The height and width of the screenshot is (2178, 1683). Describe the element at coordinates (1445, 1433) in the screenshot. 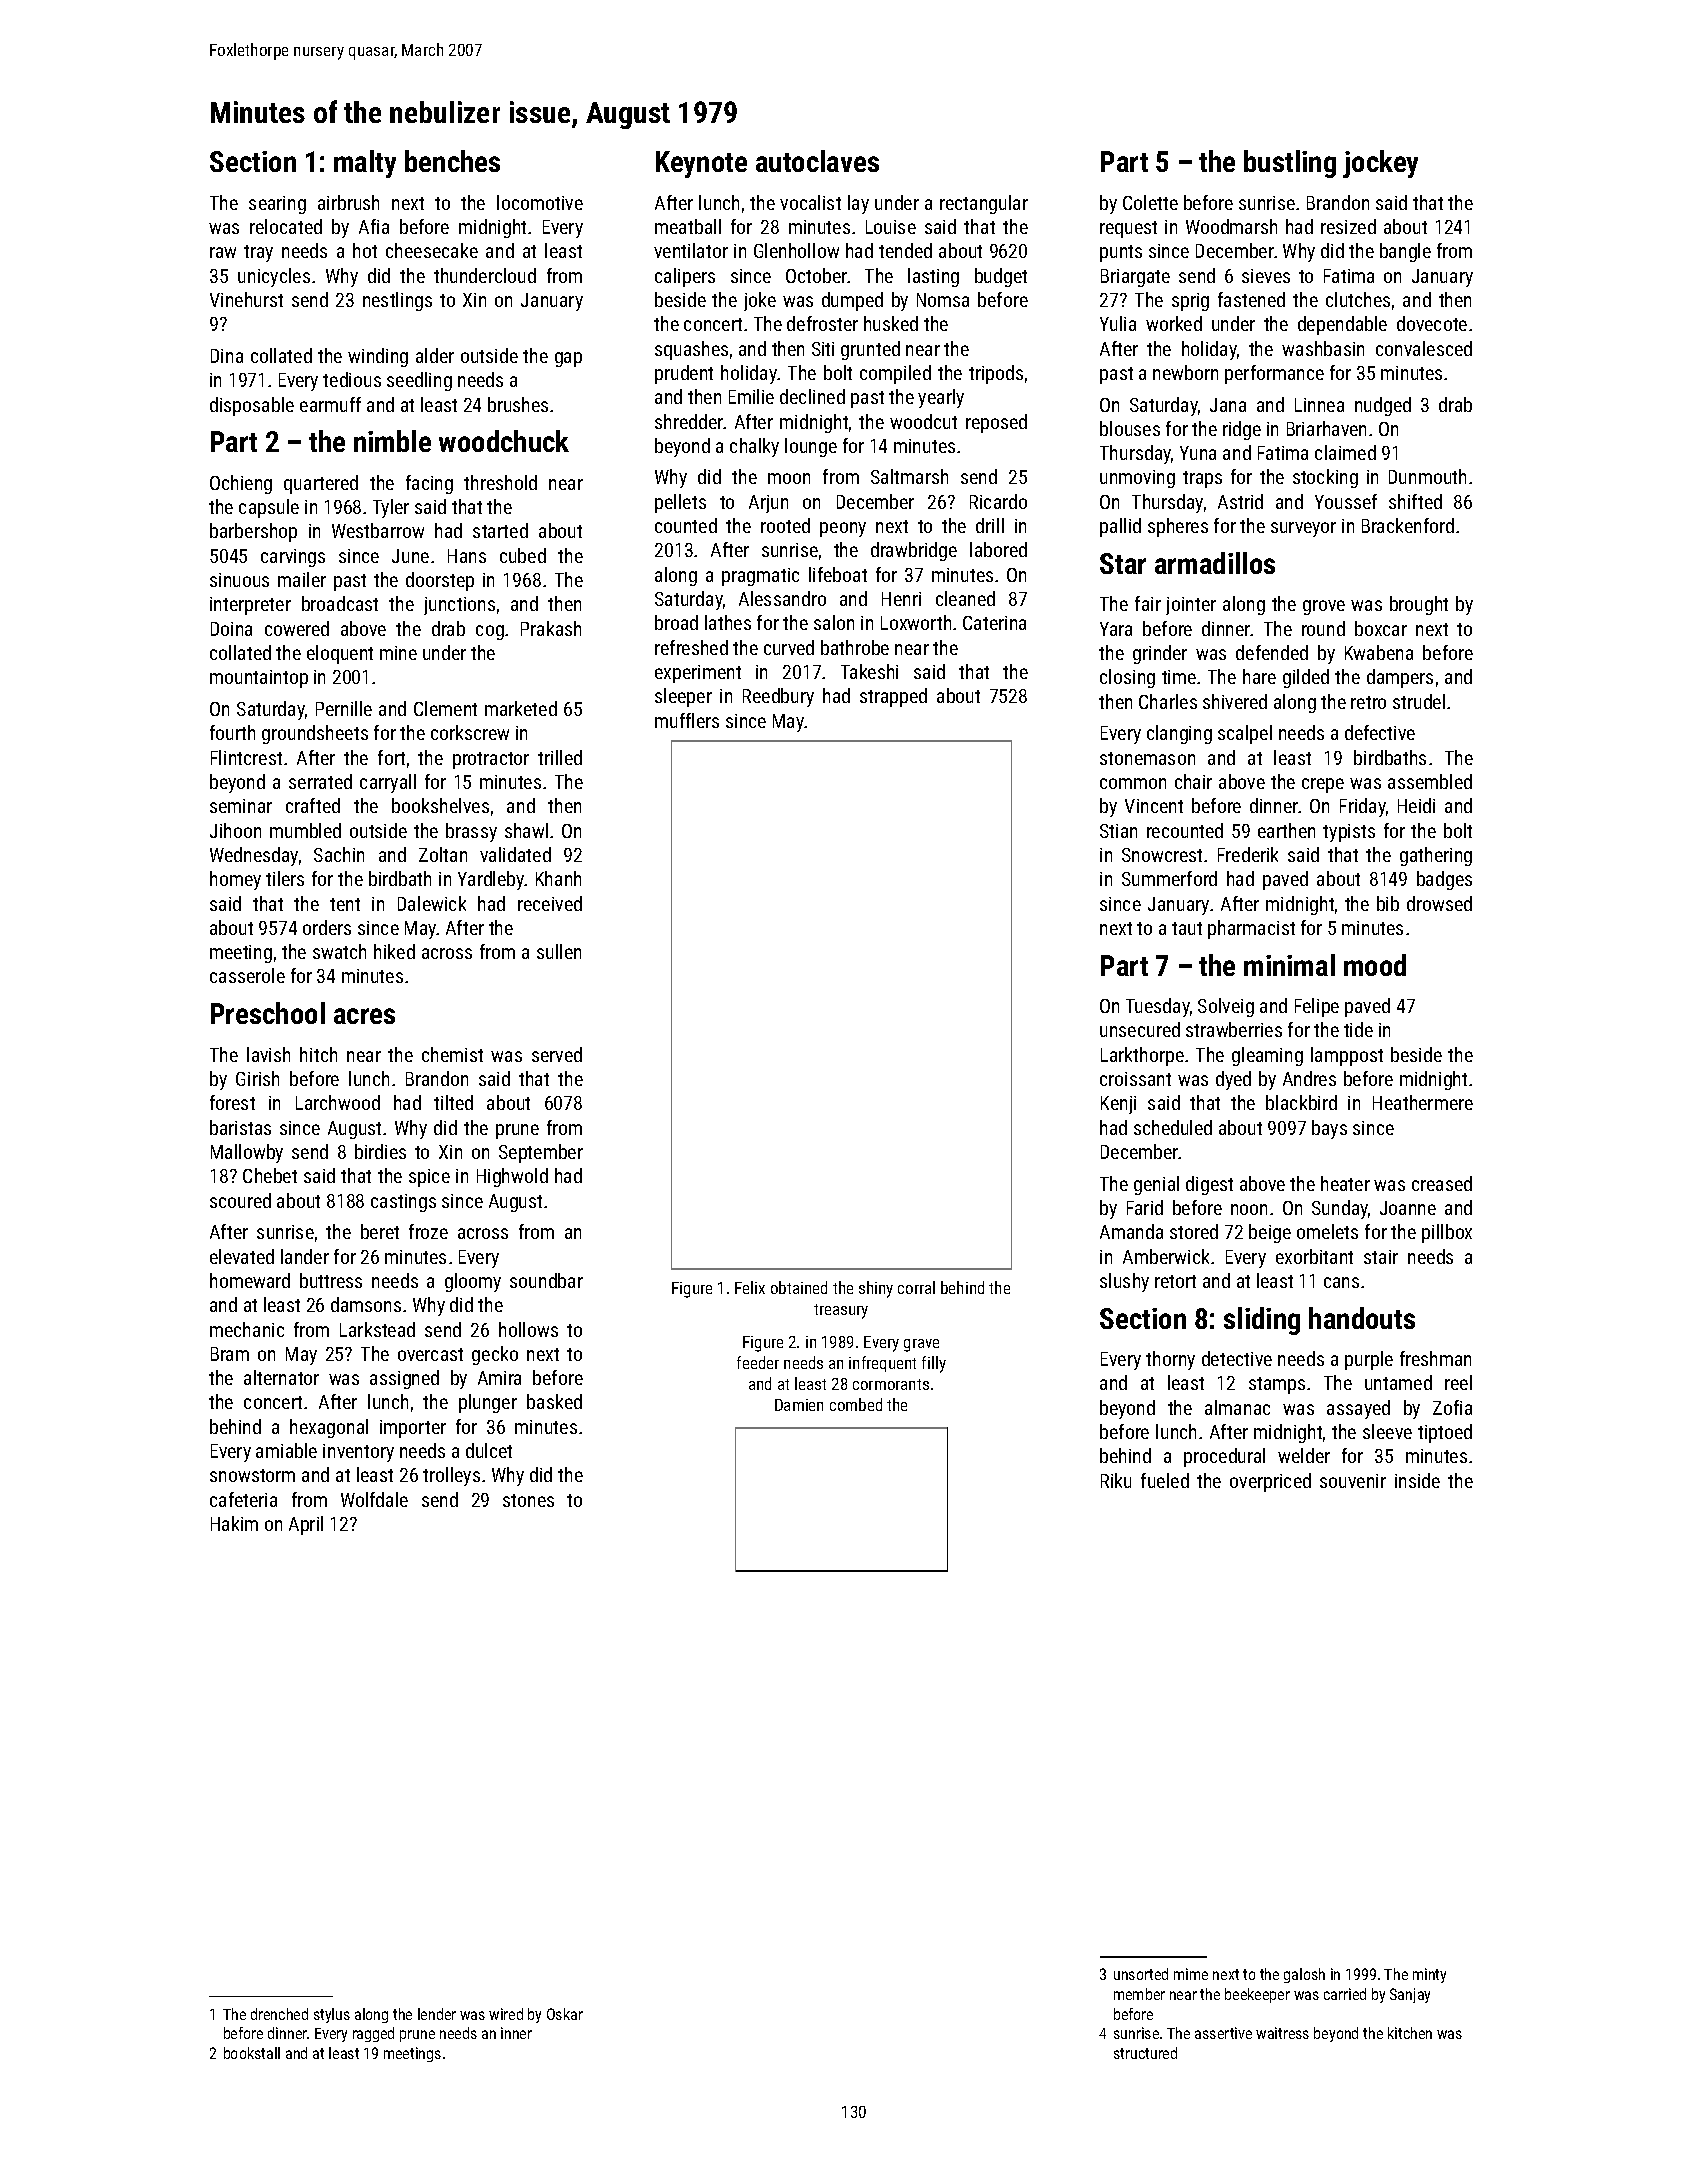

I see `tiptoed` at that location.
